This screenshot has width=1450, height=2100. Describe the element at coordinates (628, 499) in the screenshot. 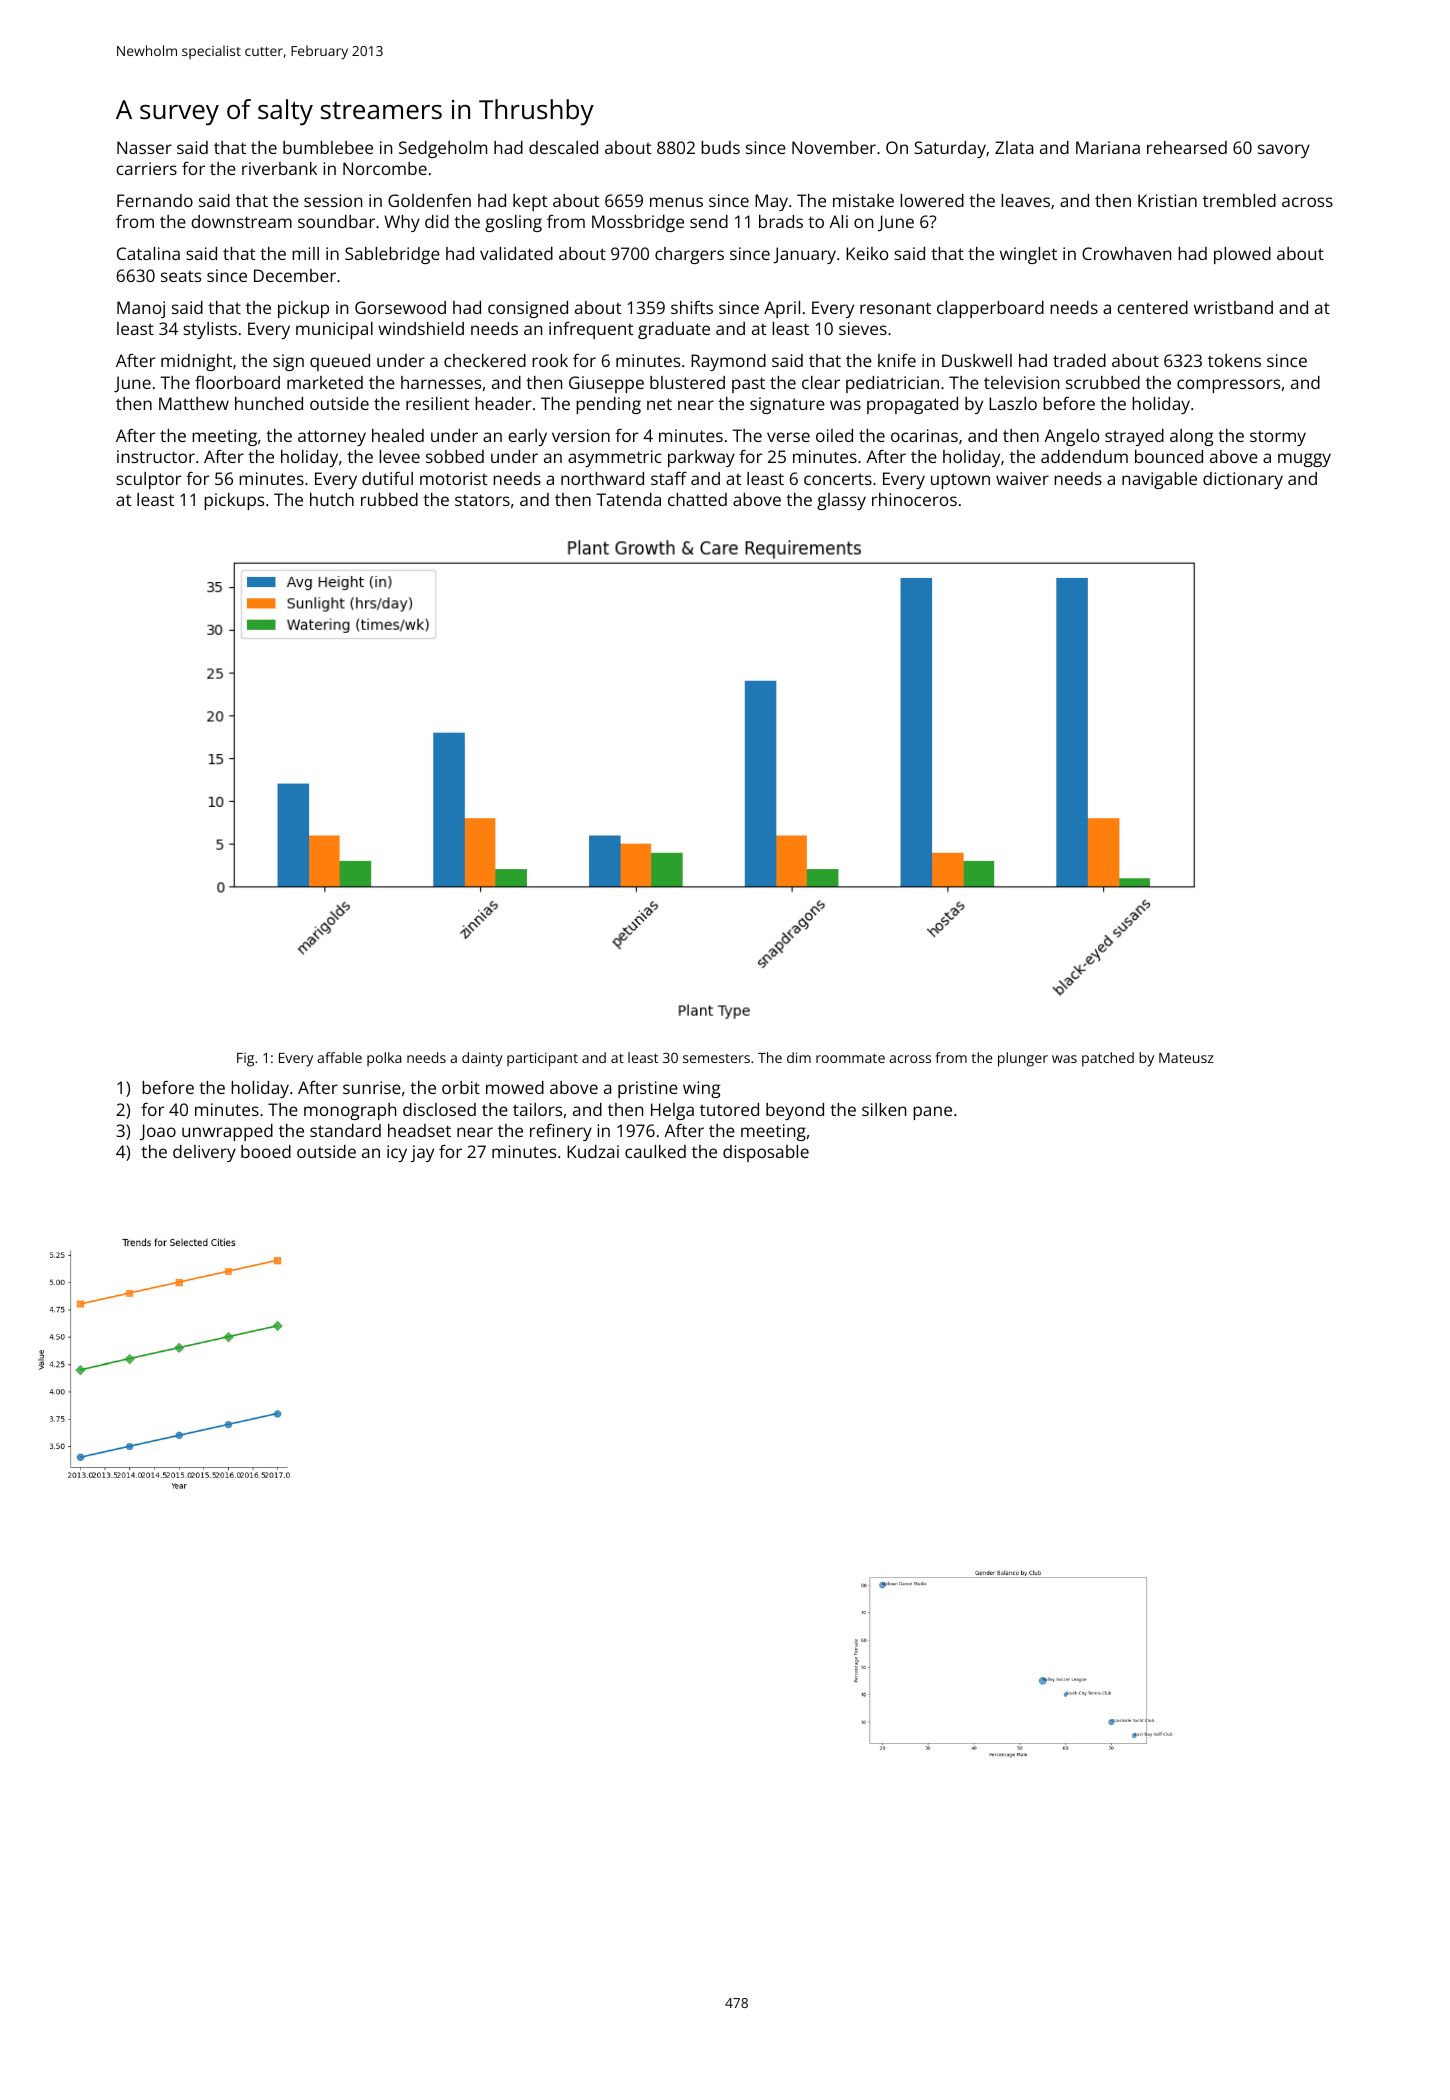

I see `Tatenda` at that location.
